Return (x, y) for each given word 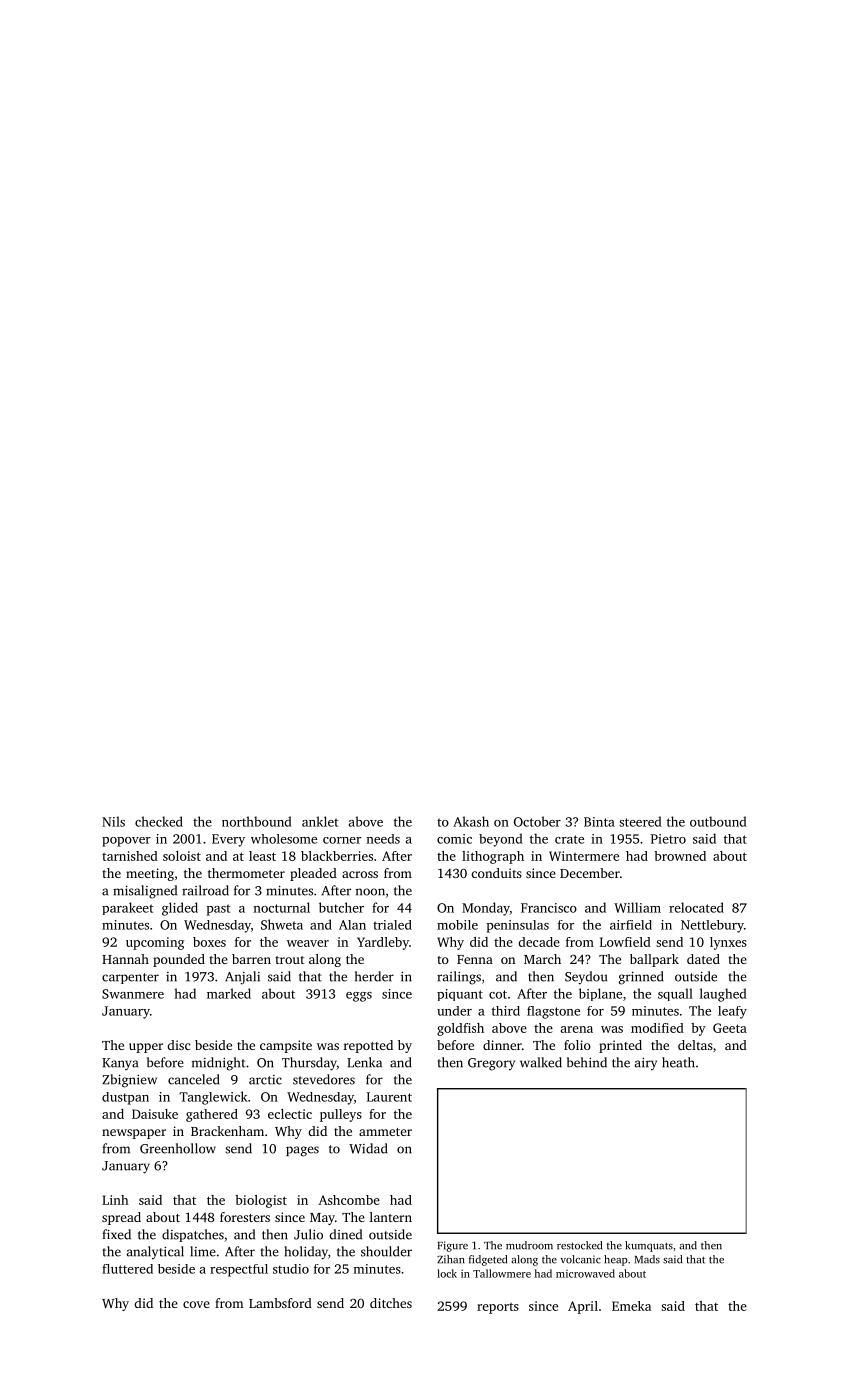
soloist (182, 856)
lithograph (493, 857)
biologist (261, 1201)
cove (196, 1304)
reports (498, 1308)
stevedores (324, 1079)
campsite (286, 1046)
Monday (486, 909)
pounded (179, 960)
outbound (718, 821)
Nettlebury (712, 926)
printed (620, 1046)
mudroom (529, 1245)
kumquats (649, 1246)
